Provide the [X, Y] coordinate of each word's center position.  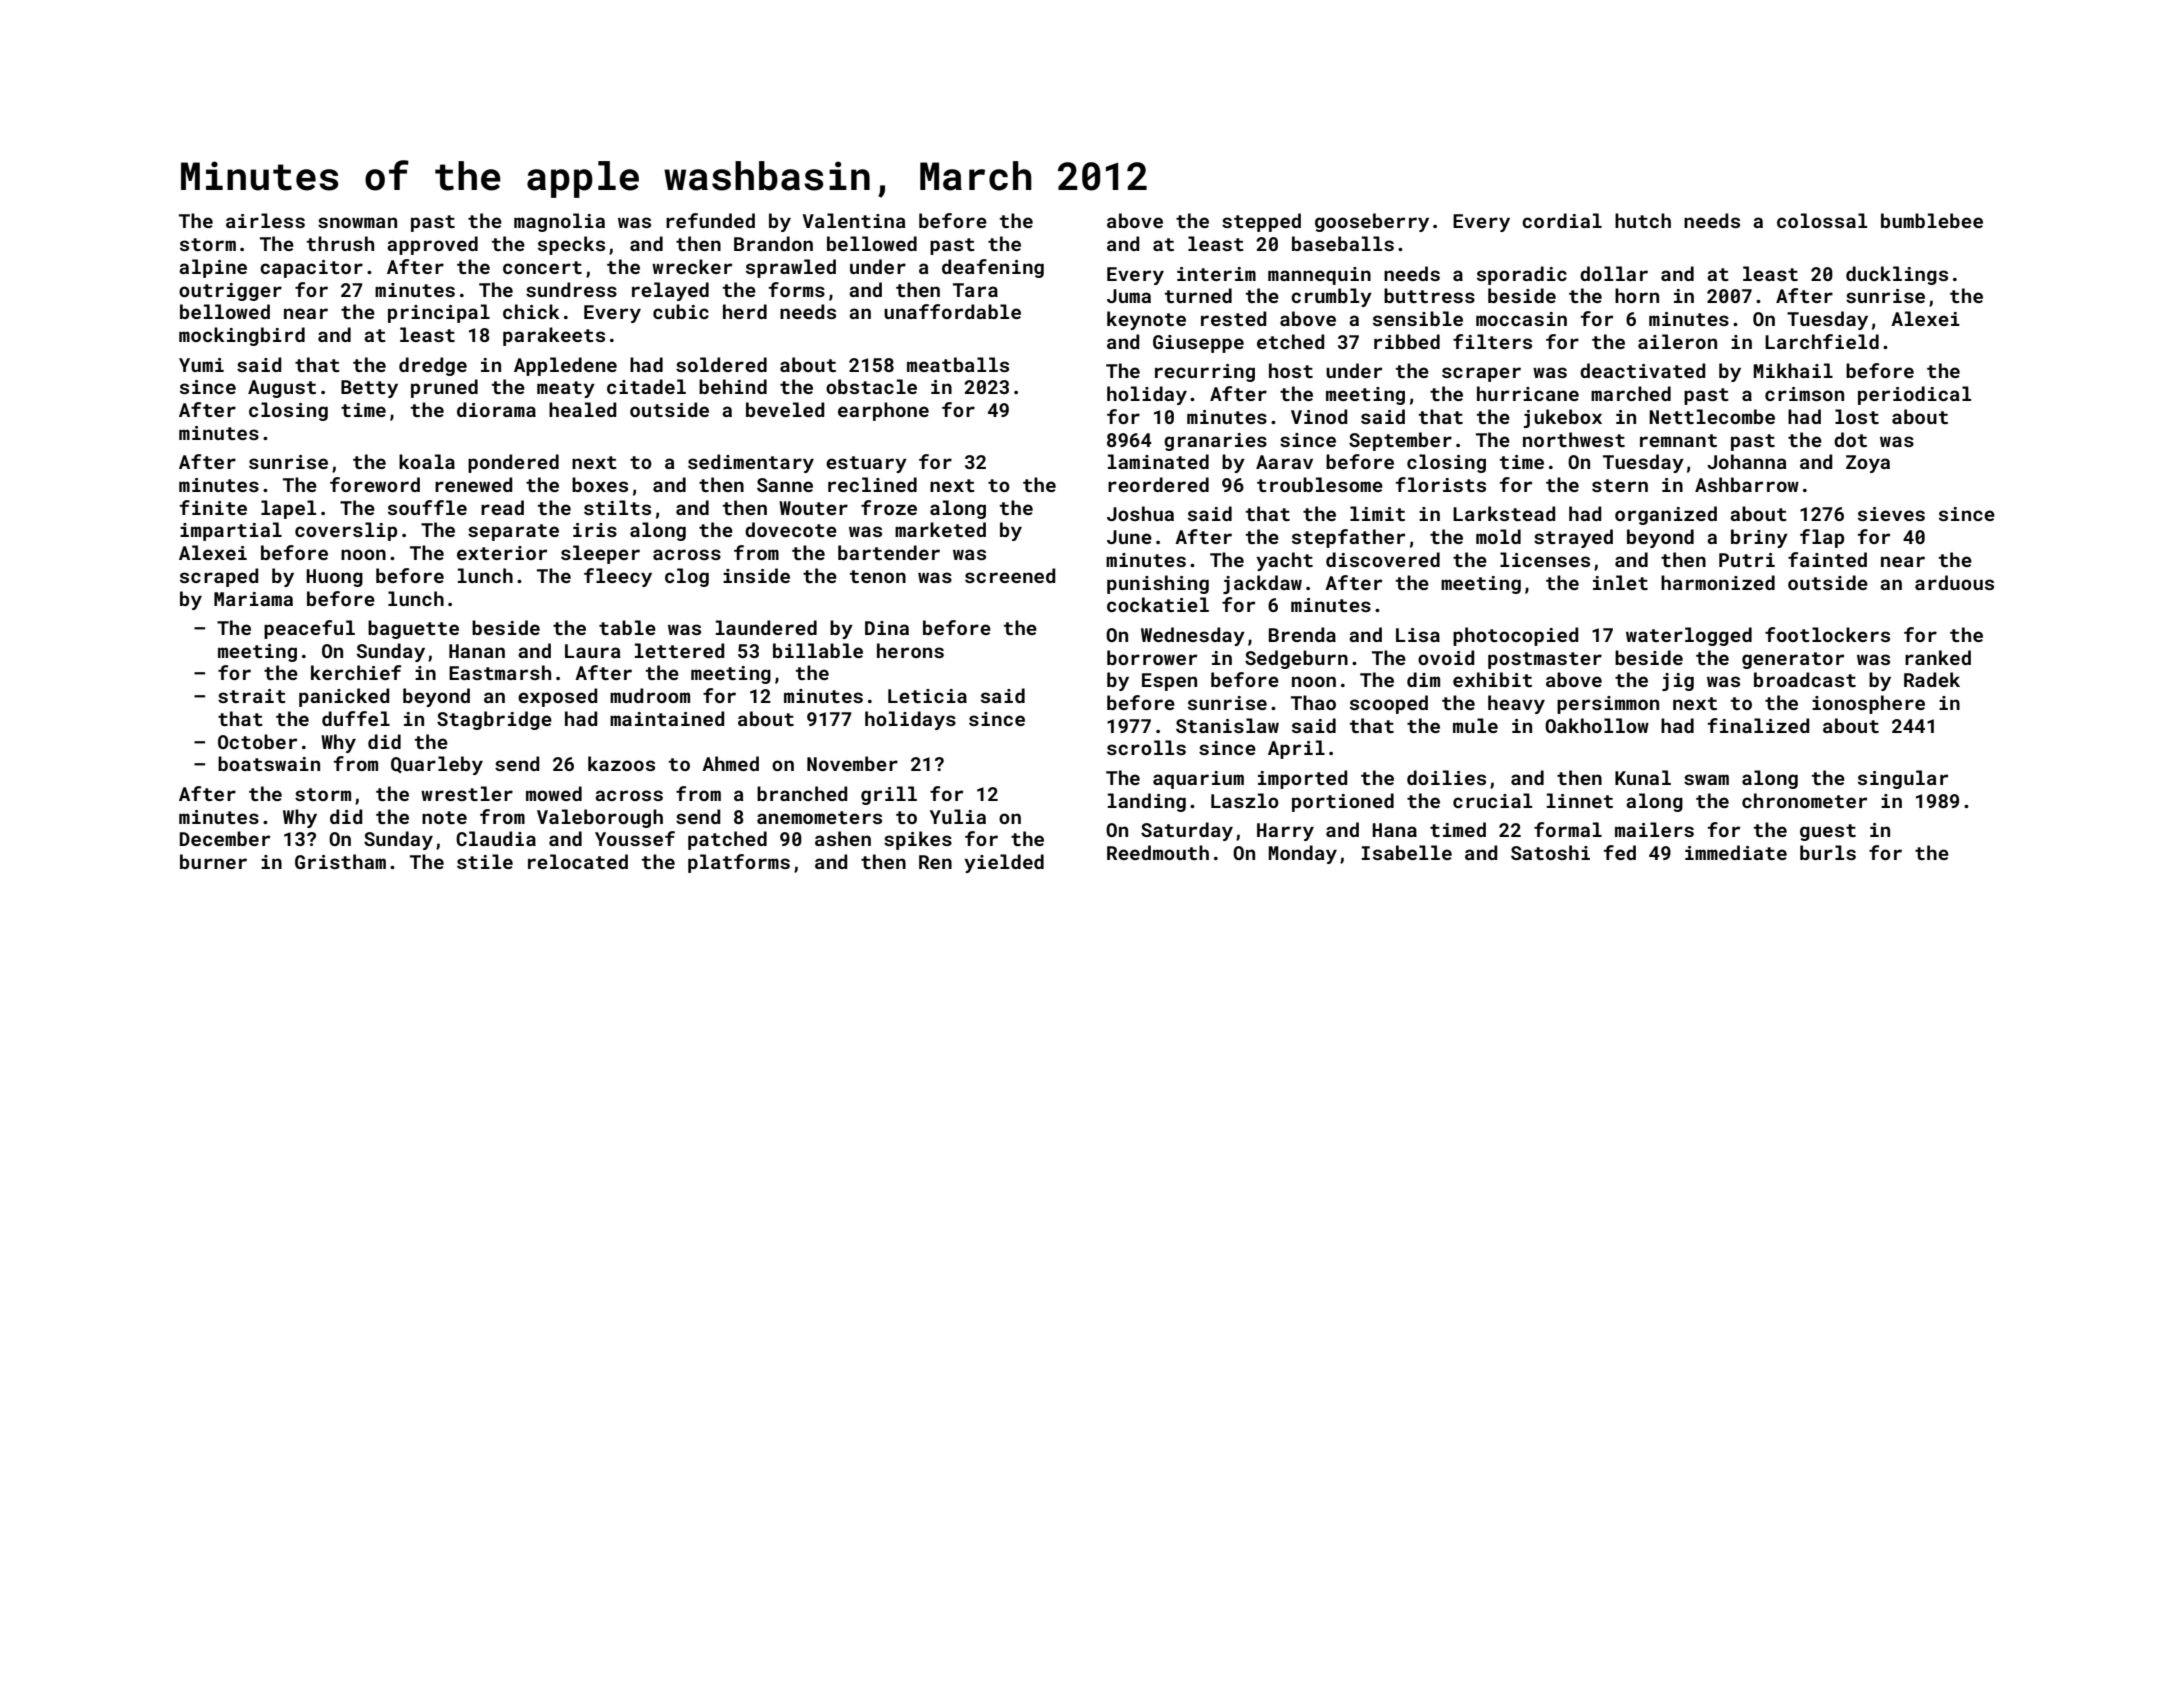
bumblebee [1932, 220]
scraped [219, 577]
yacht [1284, 561]
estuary [866, 464]
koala [427, 461]
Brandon [773, 243]
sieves [1891, 514]
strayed [1573, 538]
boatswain [269, 763]
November [852, 763]
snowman [357, 222]
